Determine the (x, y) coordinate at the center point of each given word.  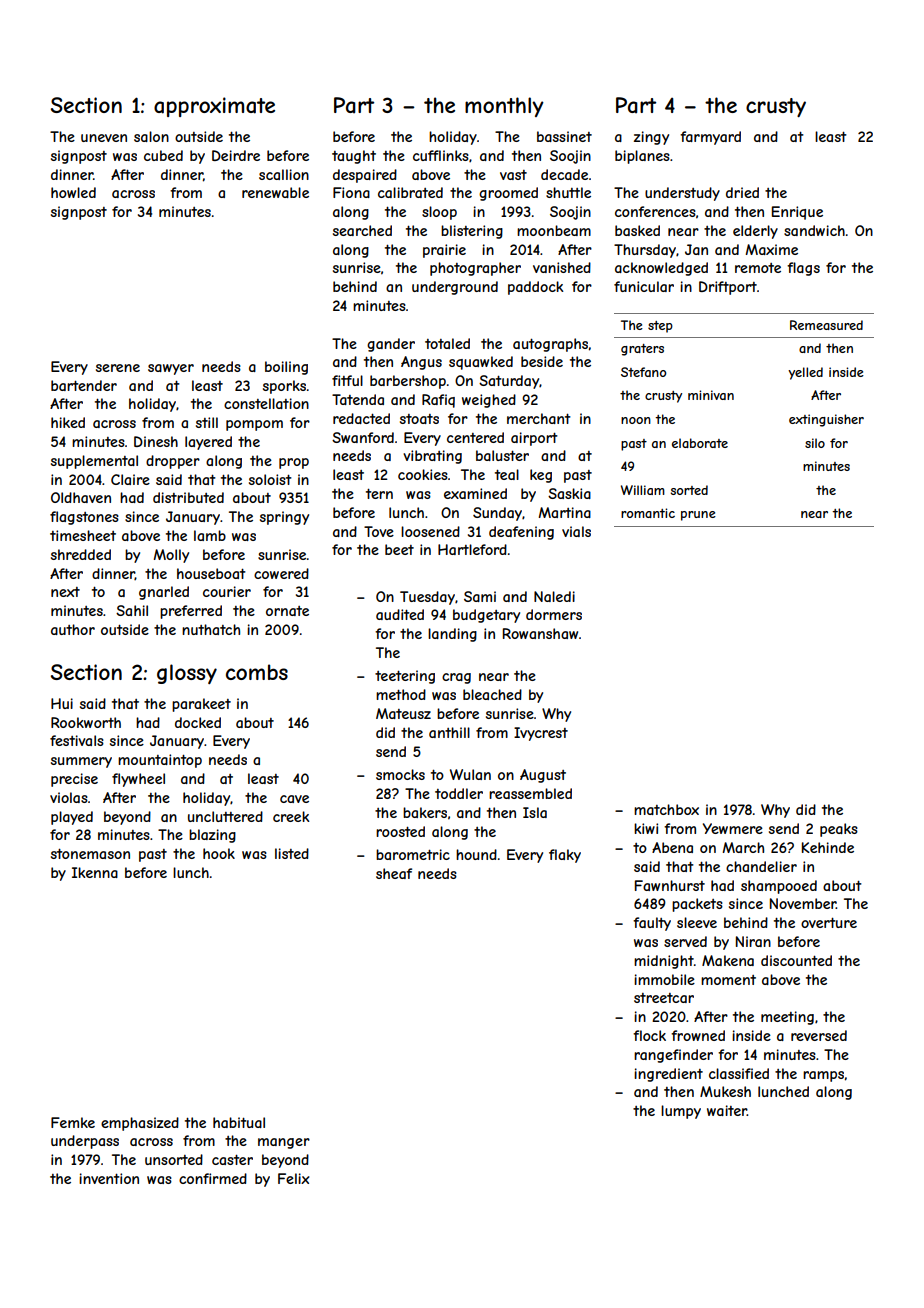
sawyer (171, 369)
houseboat (211, 573)
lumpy (681, 1112)
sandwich (814, 230)
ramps (823, 1076)
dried (742, 192)
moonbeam (554, 230)
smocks (400, 774)
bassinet (564, 136)
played (72, 818)
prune (698, 516)
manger (284, 1143)
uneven (104, 138)
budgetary (486, 616)
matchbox (666, 809)
